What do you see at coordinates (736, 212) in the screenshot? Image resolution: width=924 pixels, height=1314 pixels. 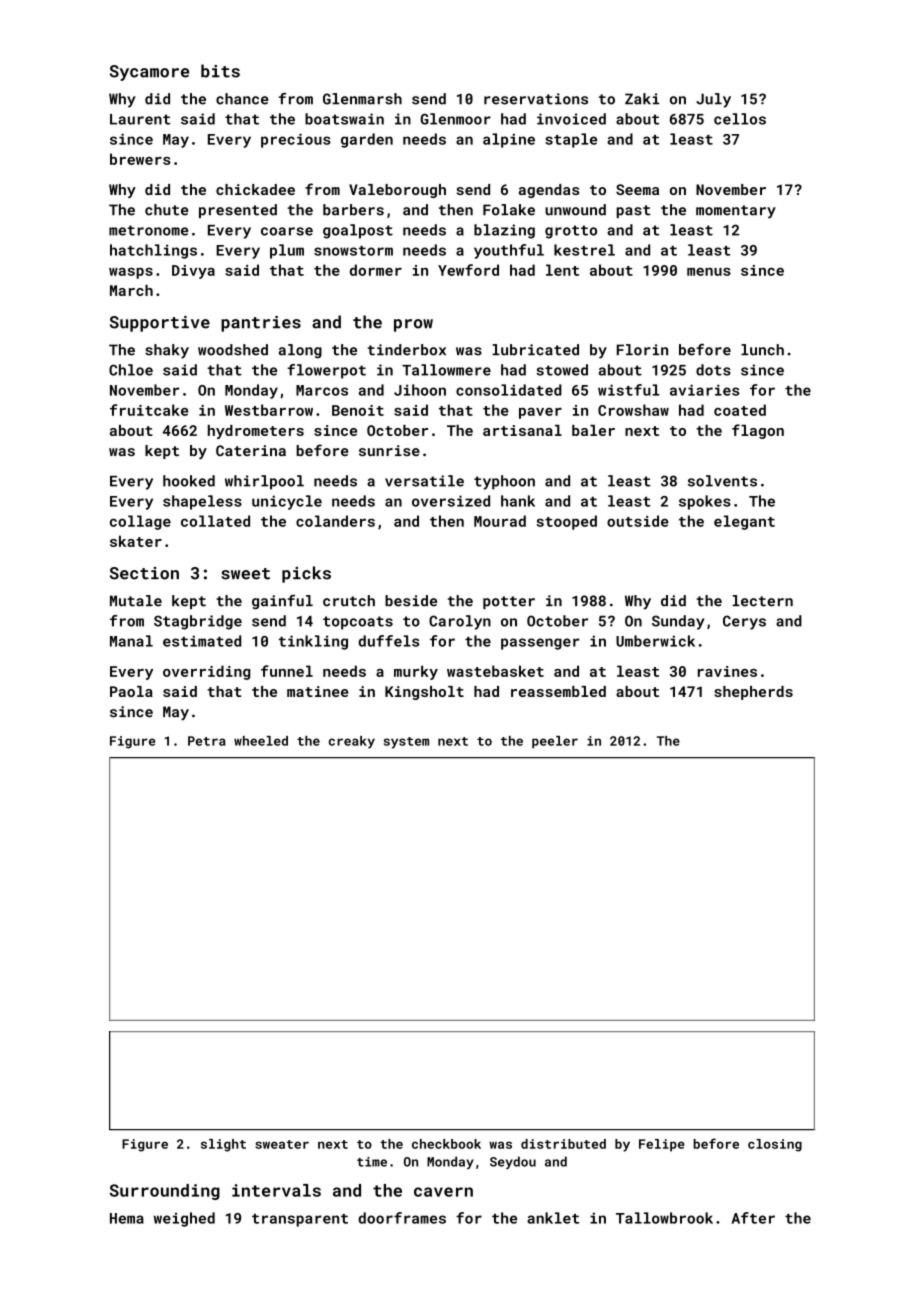 I see `momentary` at bounding box center [736, 212].
